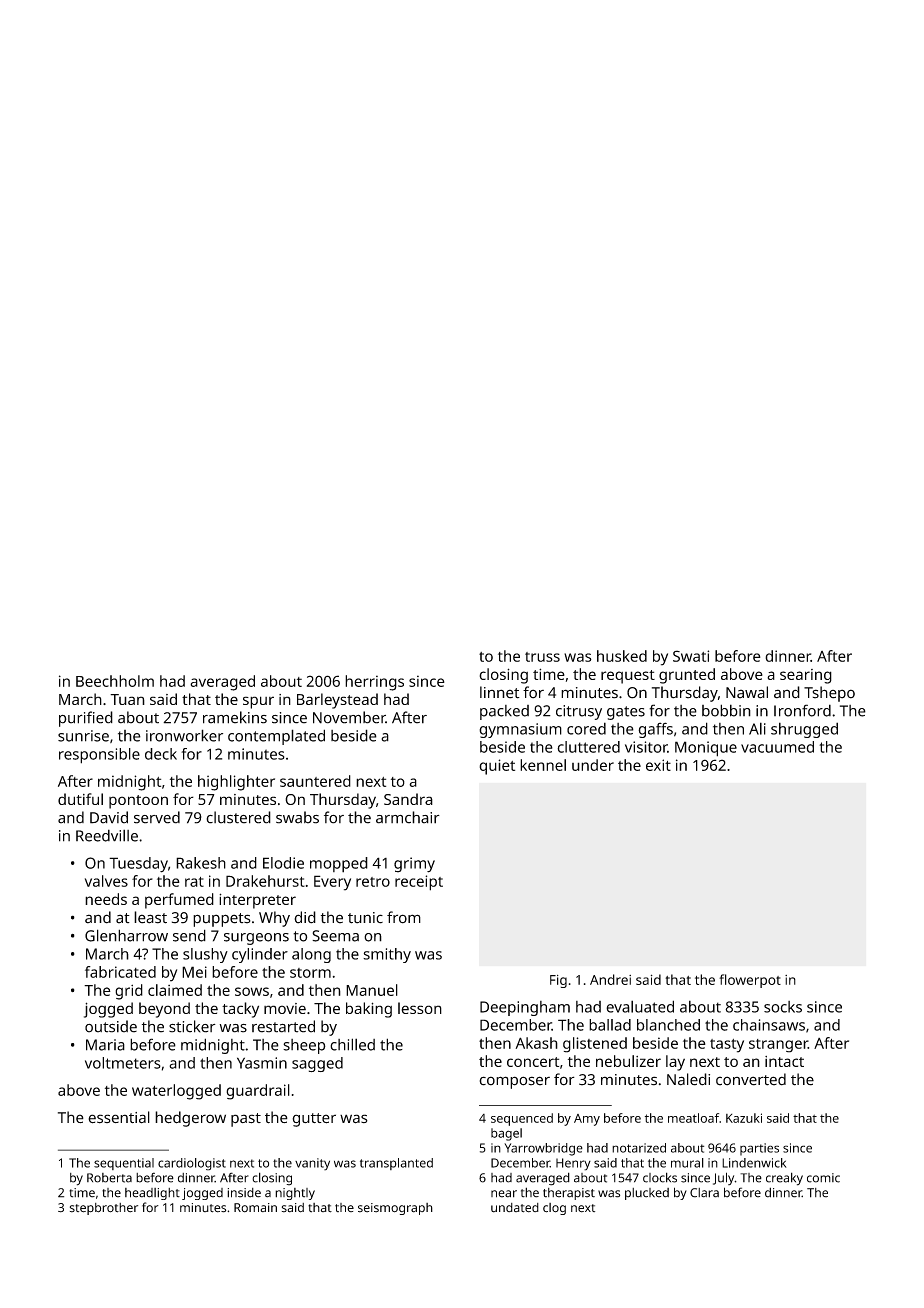 This image has height=1308, width=924. I want to click on Fig, so click(558, 981).
